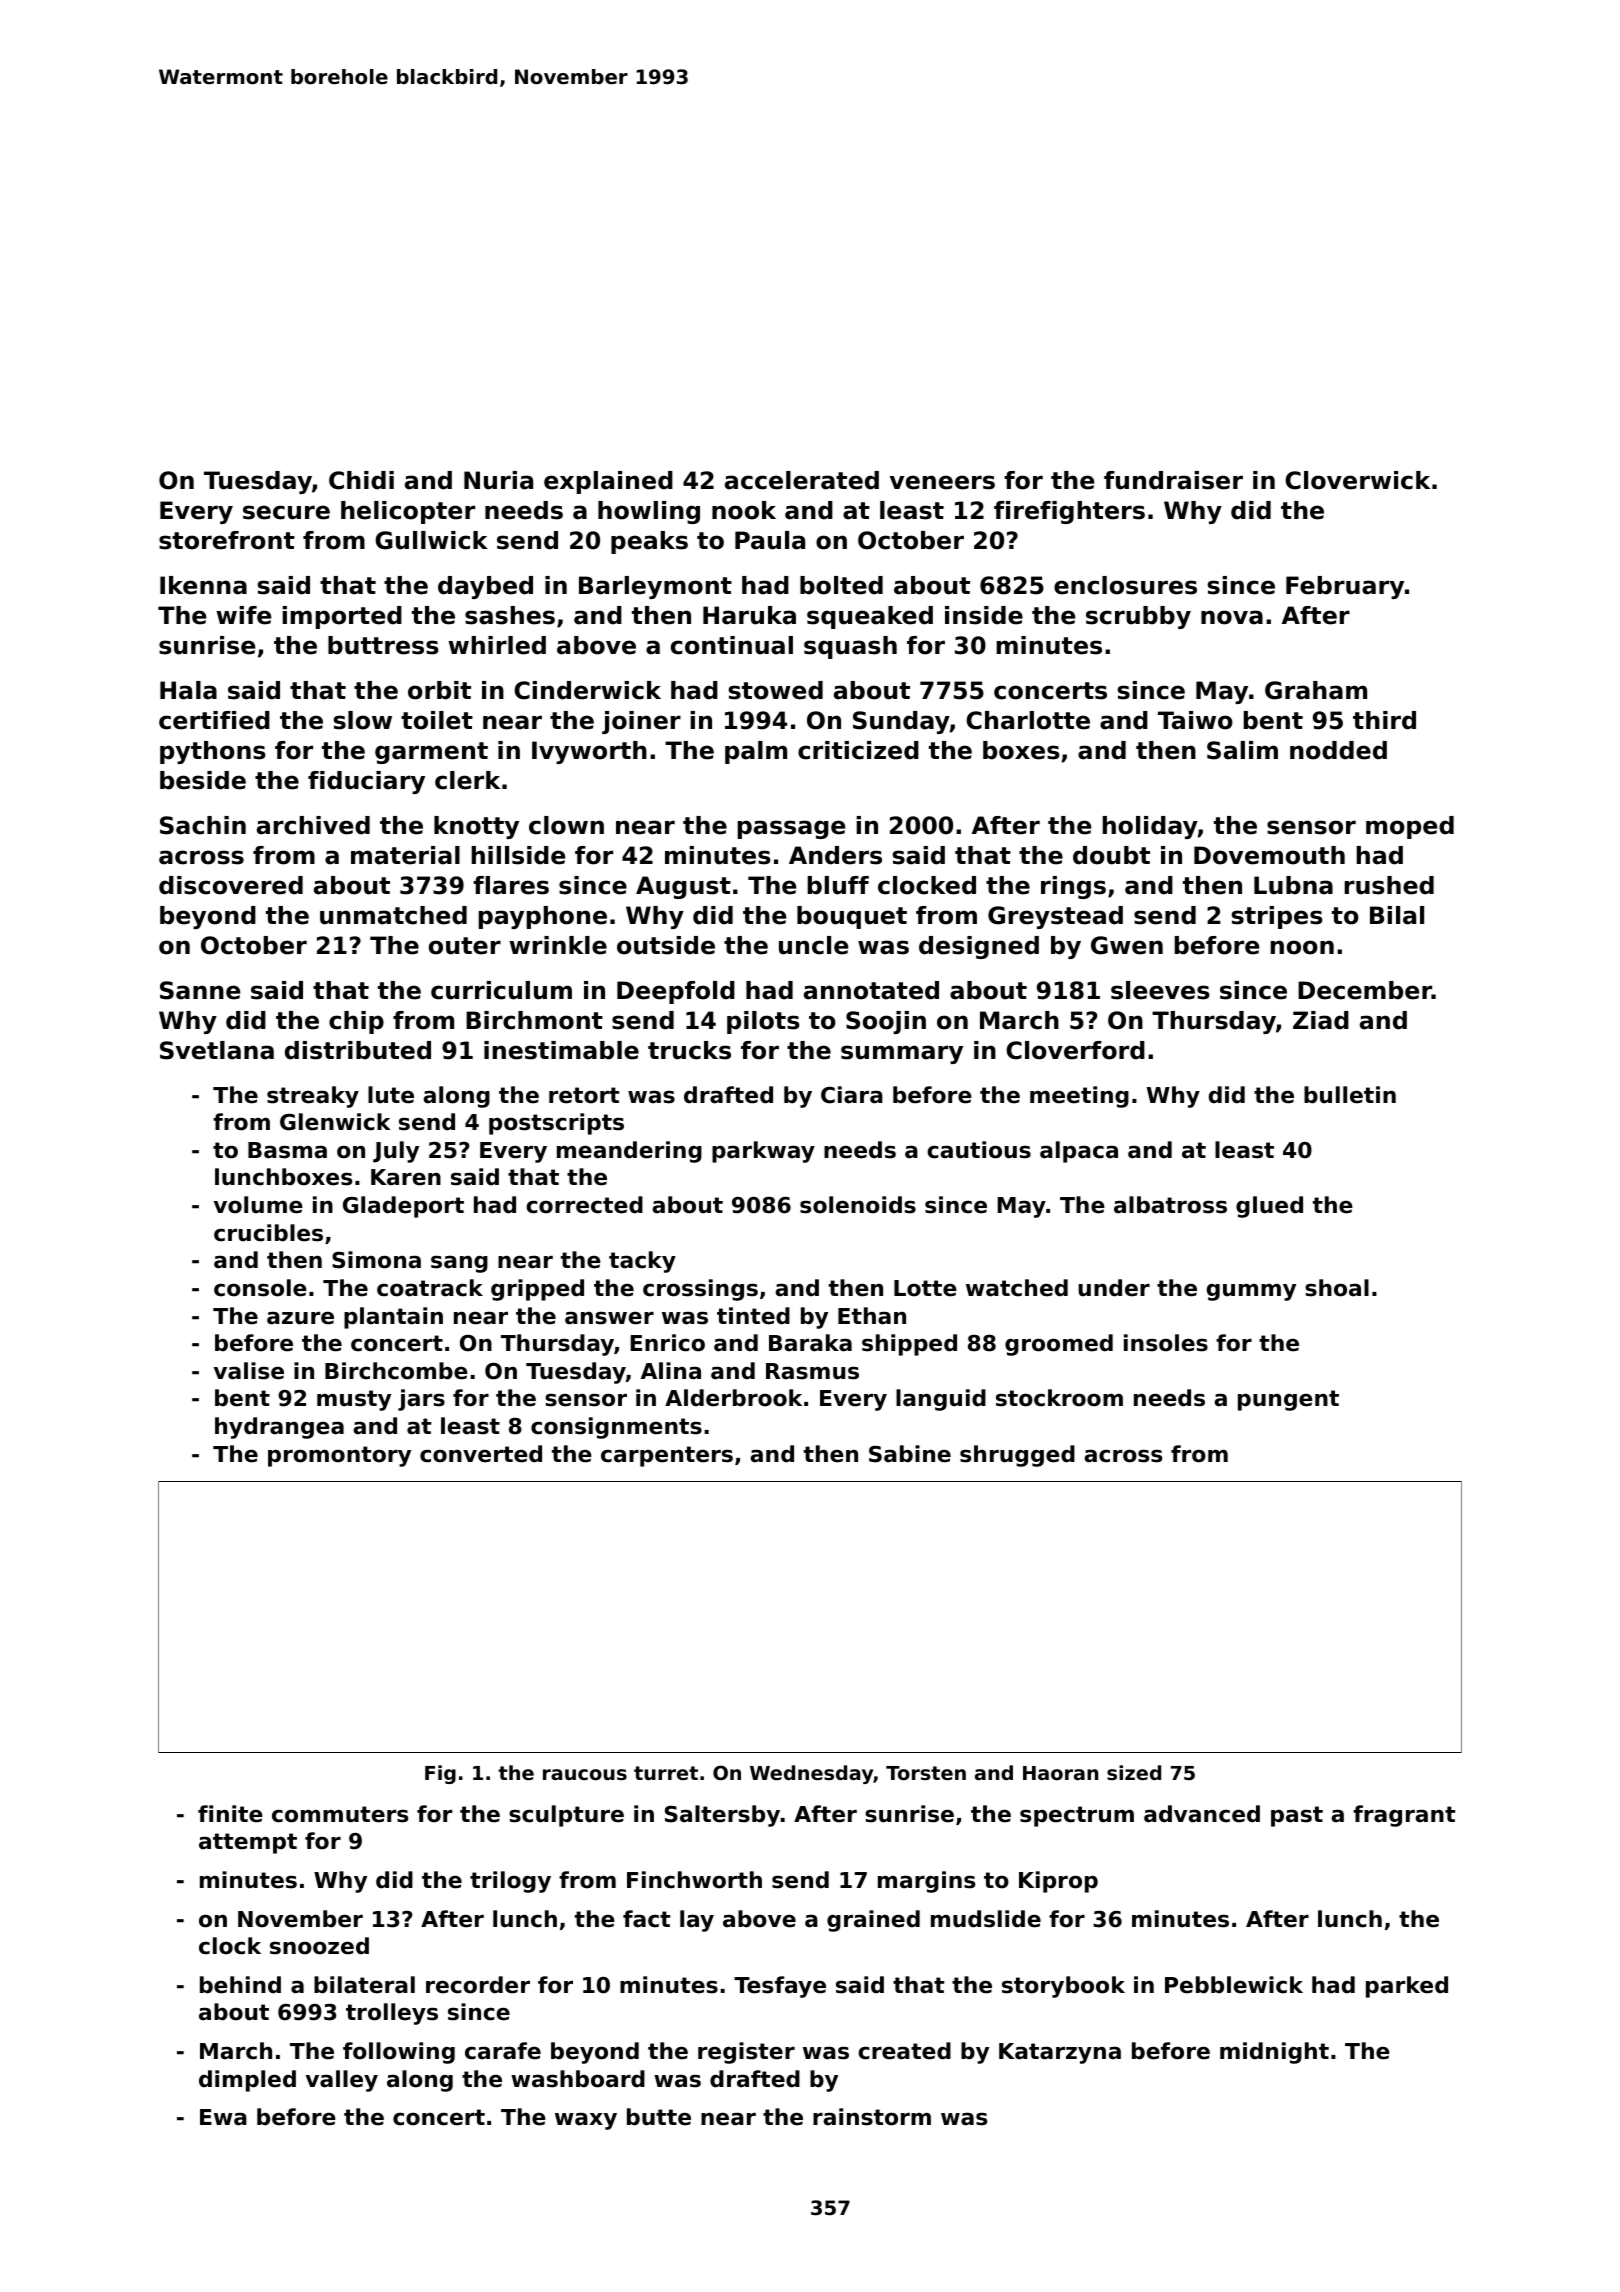 The image size is (1620, 2292). Describe the element at coordinates (746, 2053) in the screenshot. I see `register` at that location.
